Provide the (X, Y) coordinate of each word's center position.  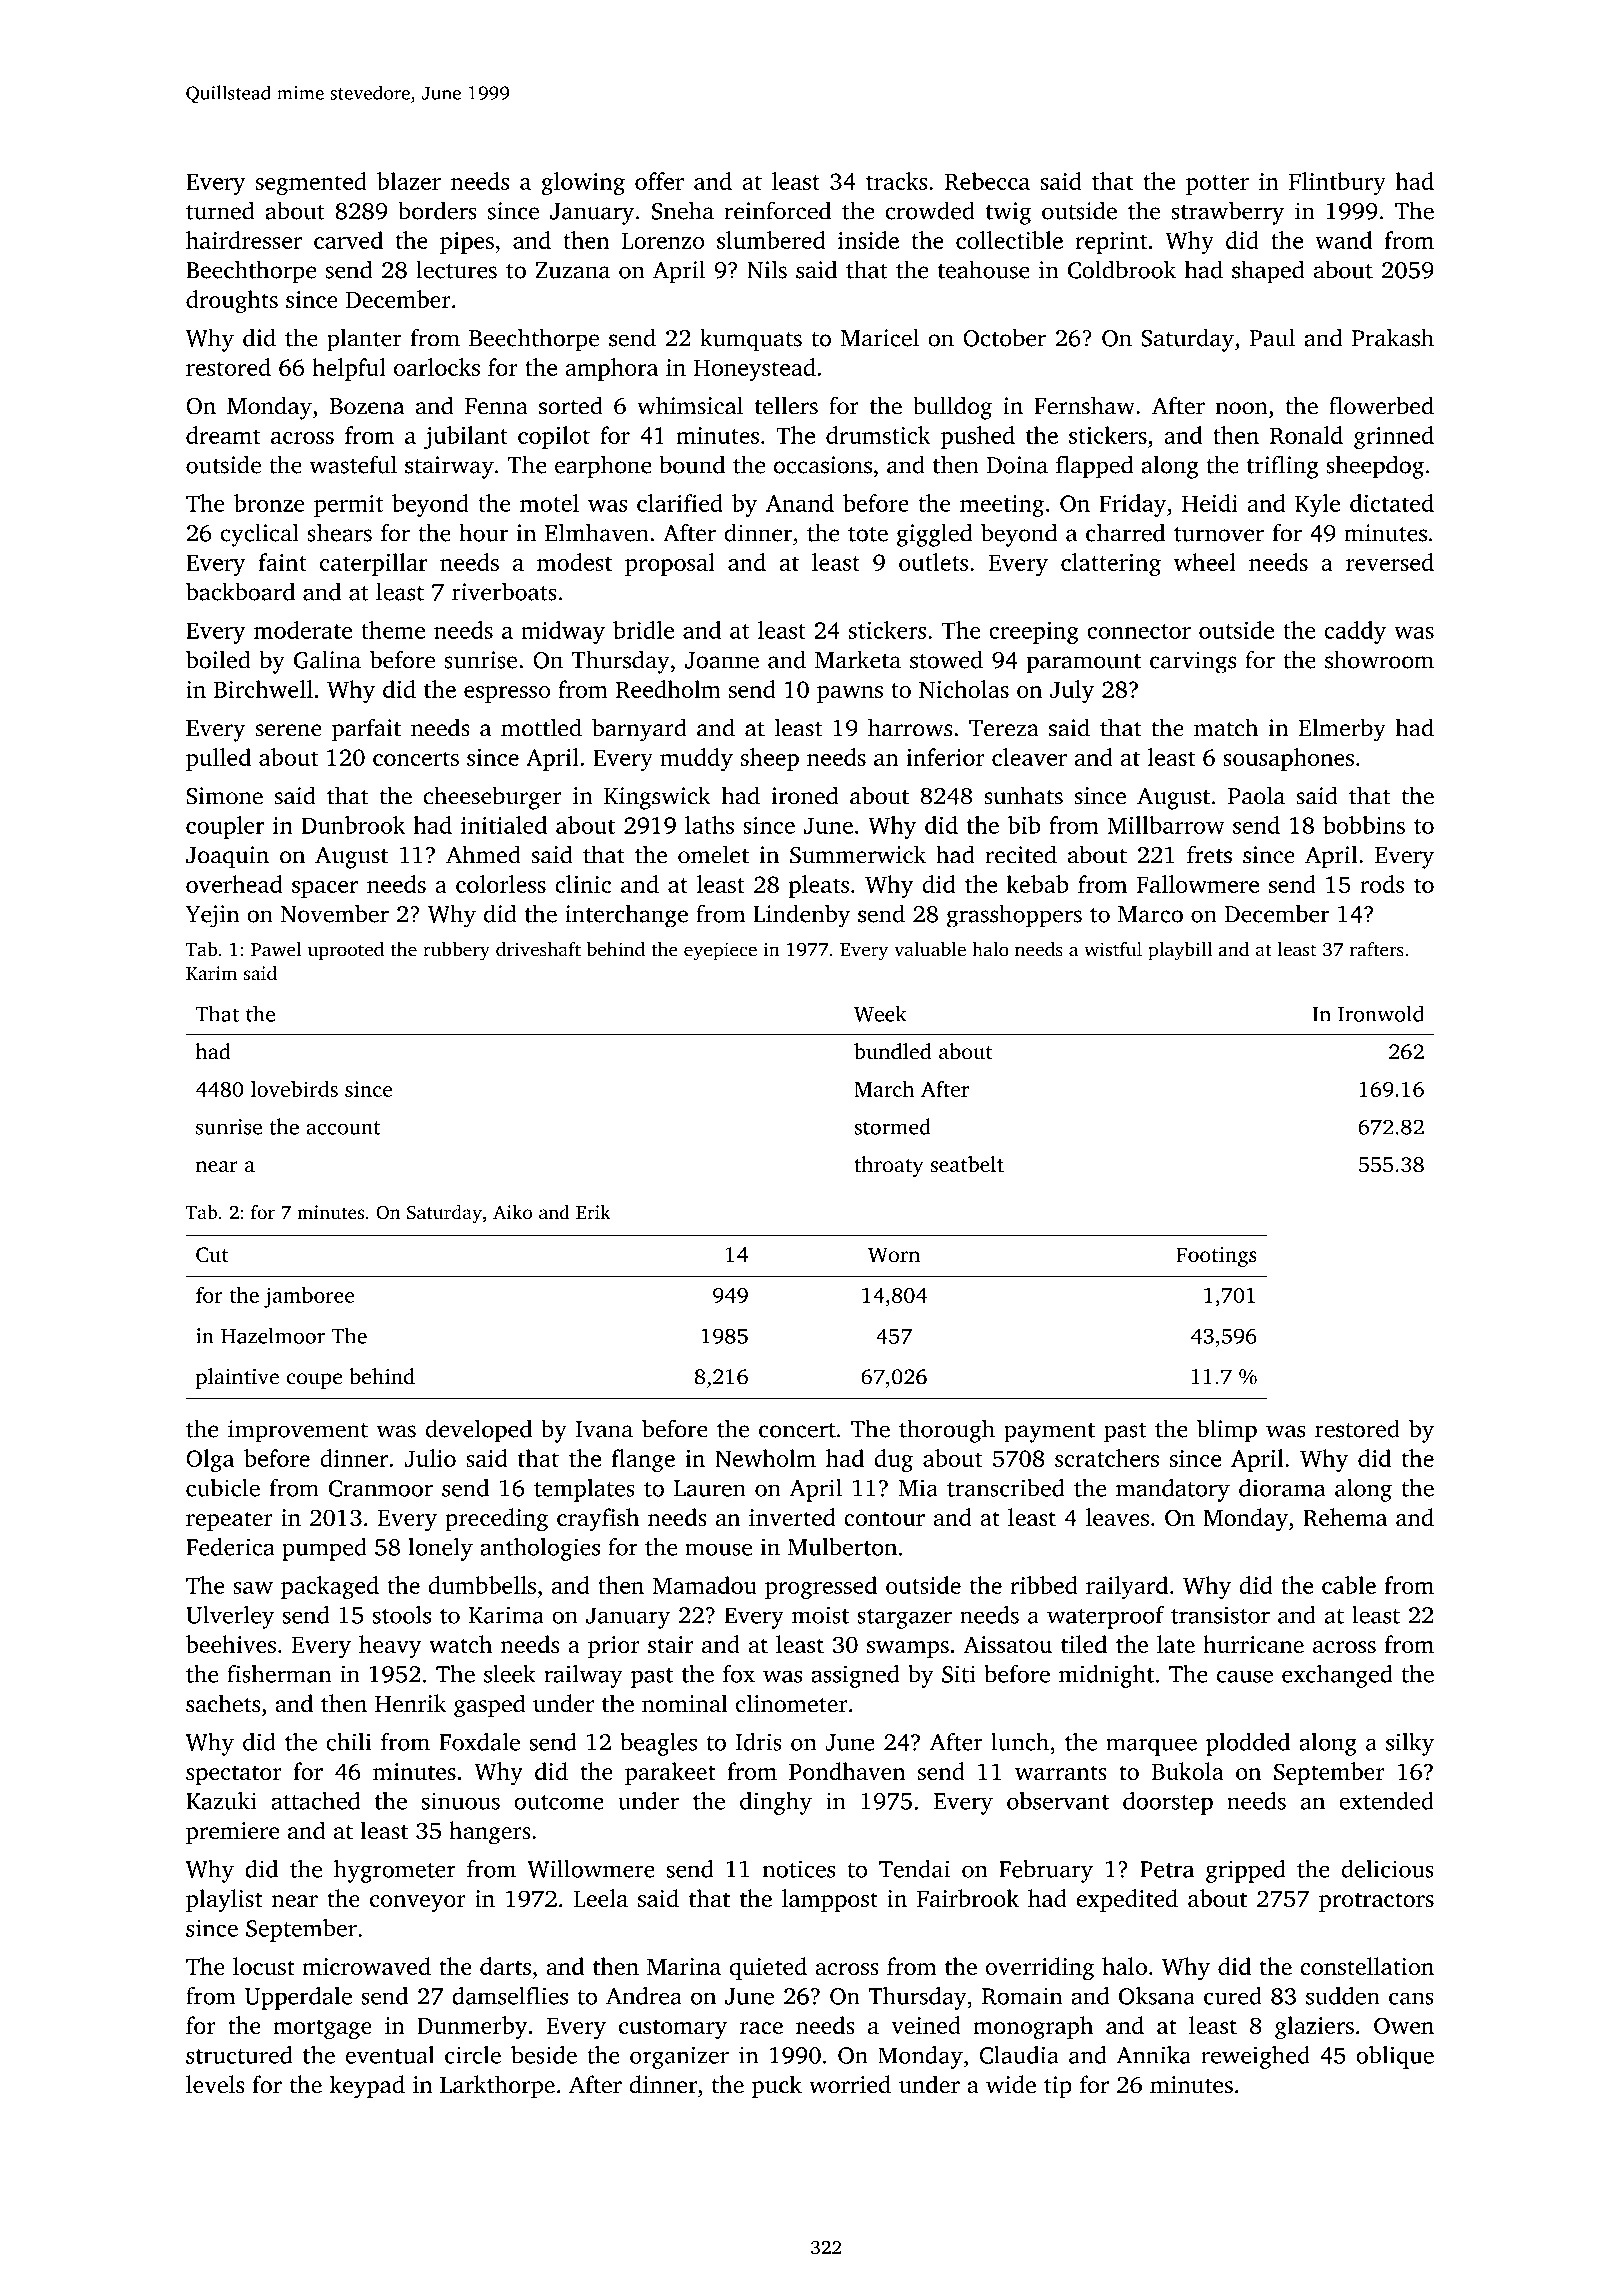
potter (1217, 185)
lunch (1020, 1742)
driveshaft (538, 949)
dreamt (223, 435)
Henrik (411, 1703)
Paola (1256, 795)
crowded (930, 210)
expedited (1127, 1900)
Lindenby (801, 916)
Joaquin (227, 857)
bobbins (1364, 825)
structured (239, 2055)
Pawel (276, 949)
